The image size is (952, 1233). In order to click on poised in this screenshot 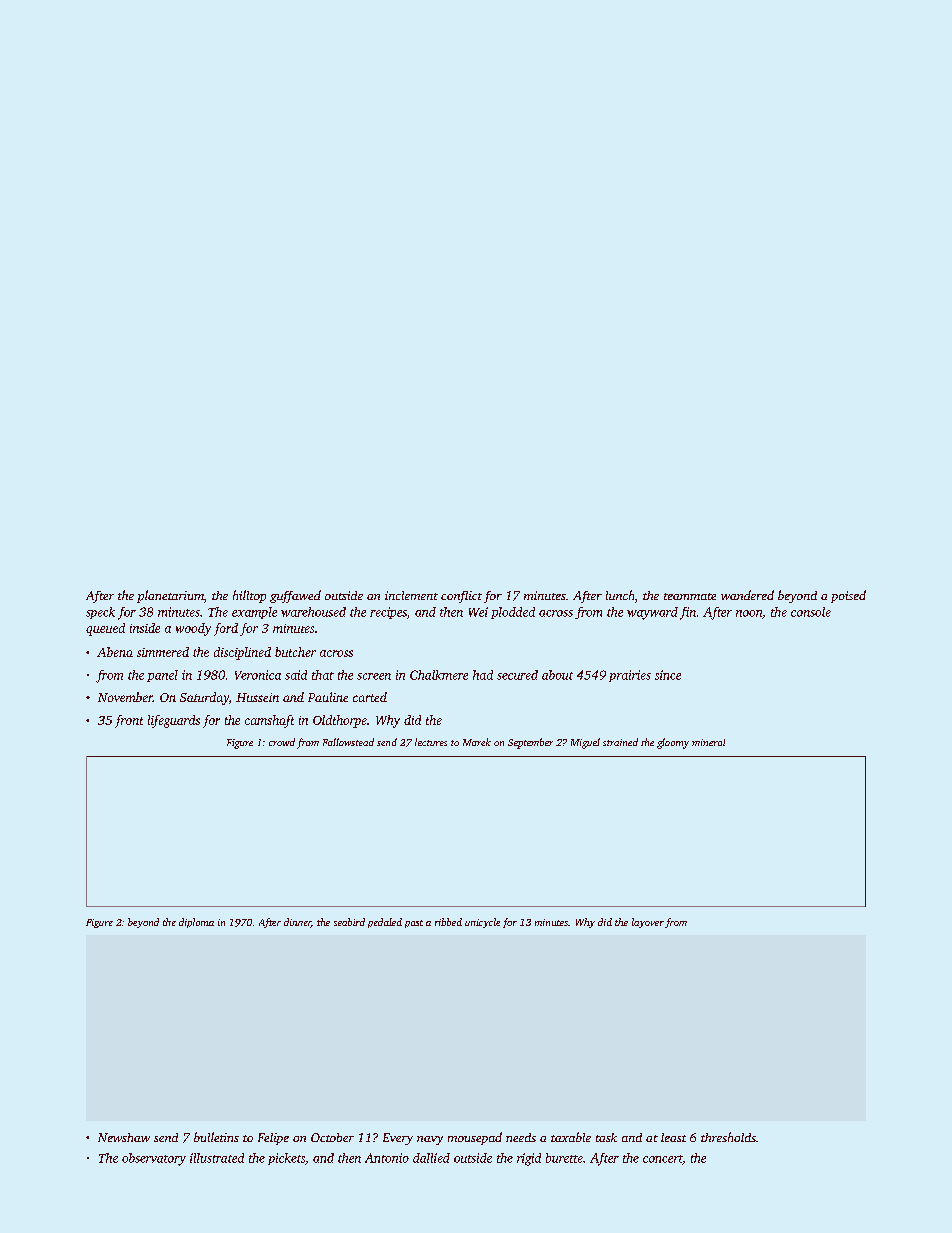, I will do `click(848, 596)`.
